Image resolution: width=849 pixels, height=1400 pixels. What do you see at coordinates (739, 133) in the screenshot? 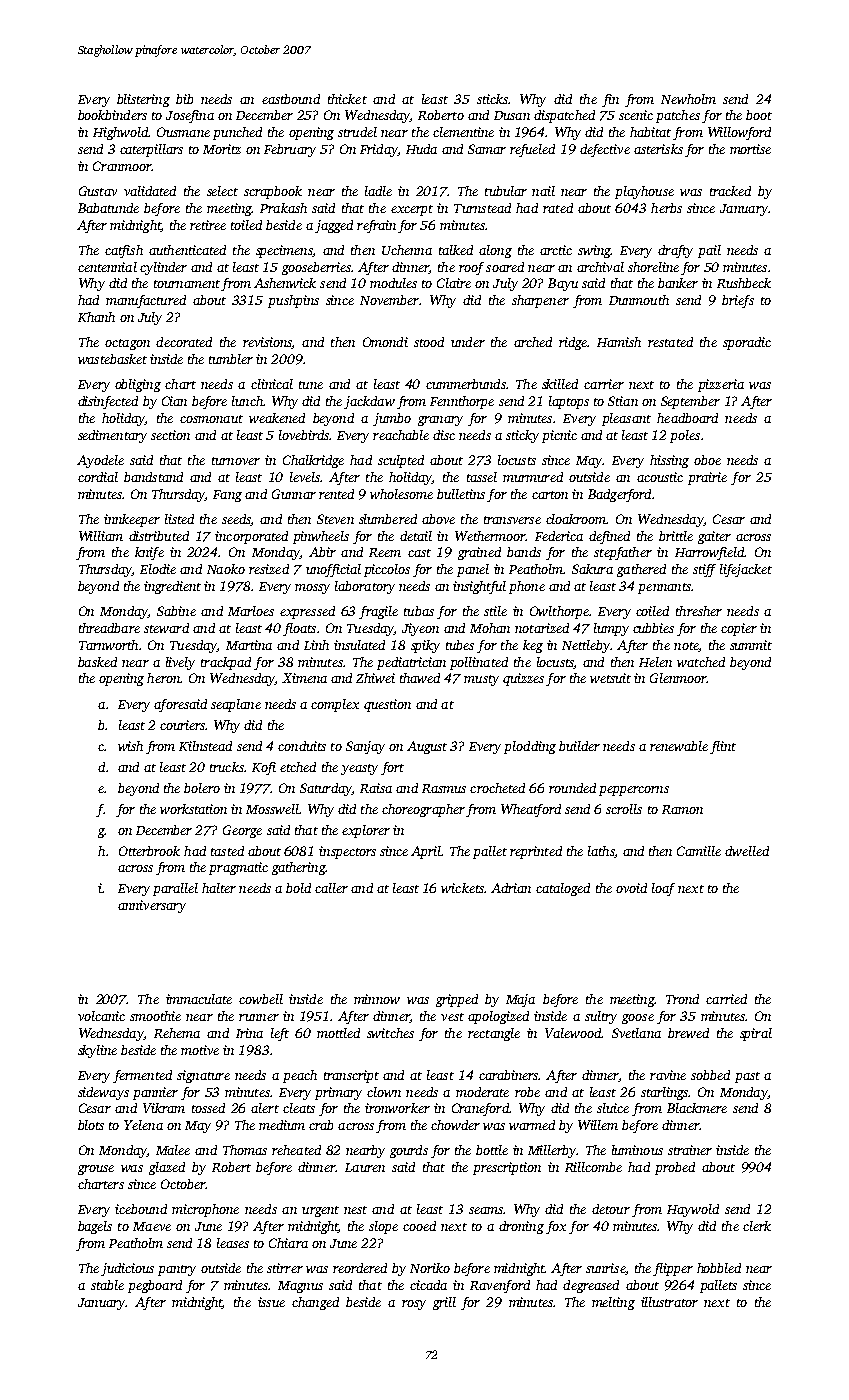
I see `Willowford` at bounding box center [739, 133].
